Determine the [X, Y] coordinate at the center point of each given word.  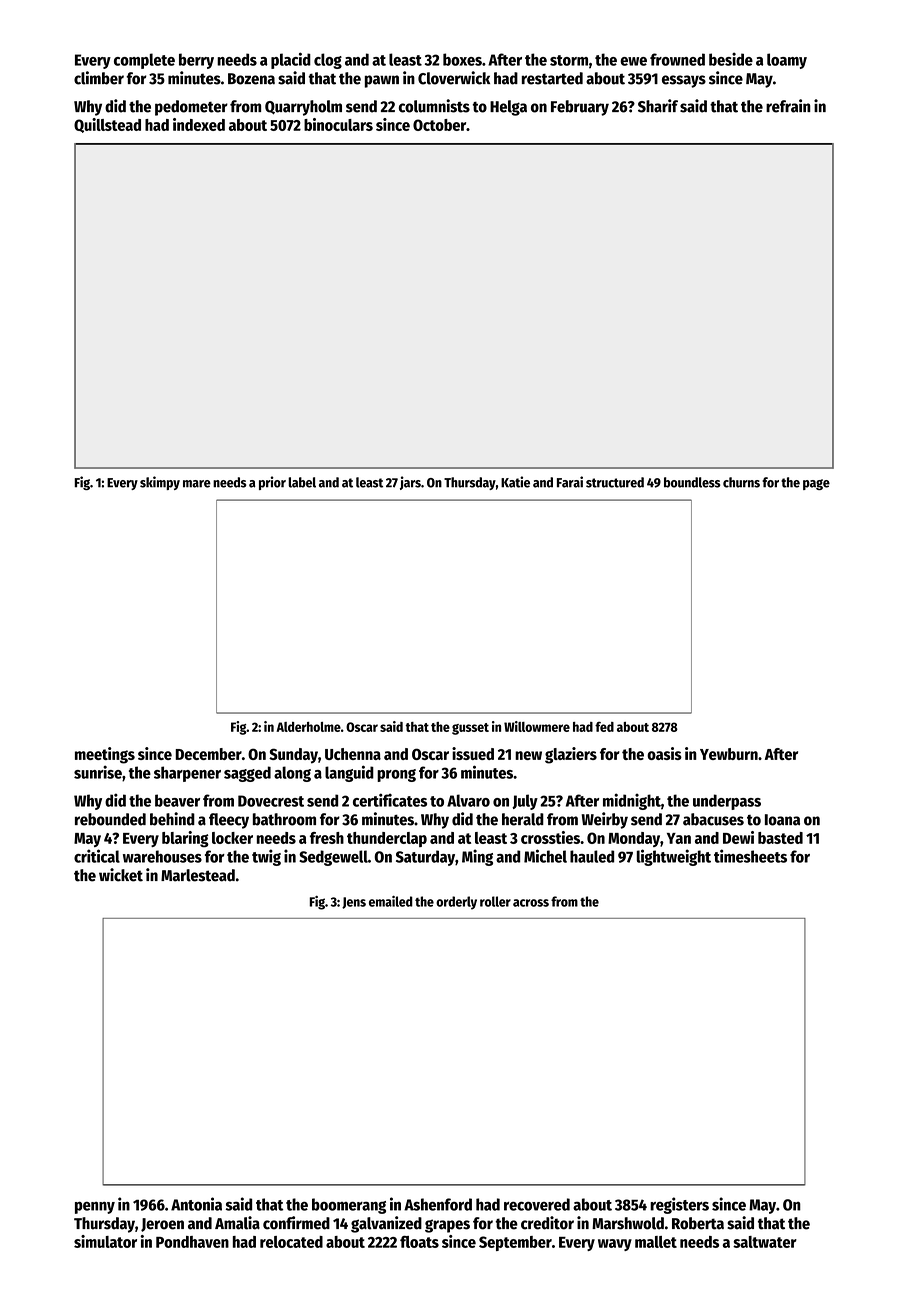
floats [419, 1242]
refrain [788, 106]
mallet [656, 1242]
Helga [508, 108]
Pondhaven [192, 1242]
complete [144, 61]
